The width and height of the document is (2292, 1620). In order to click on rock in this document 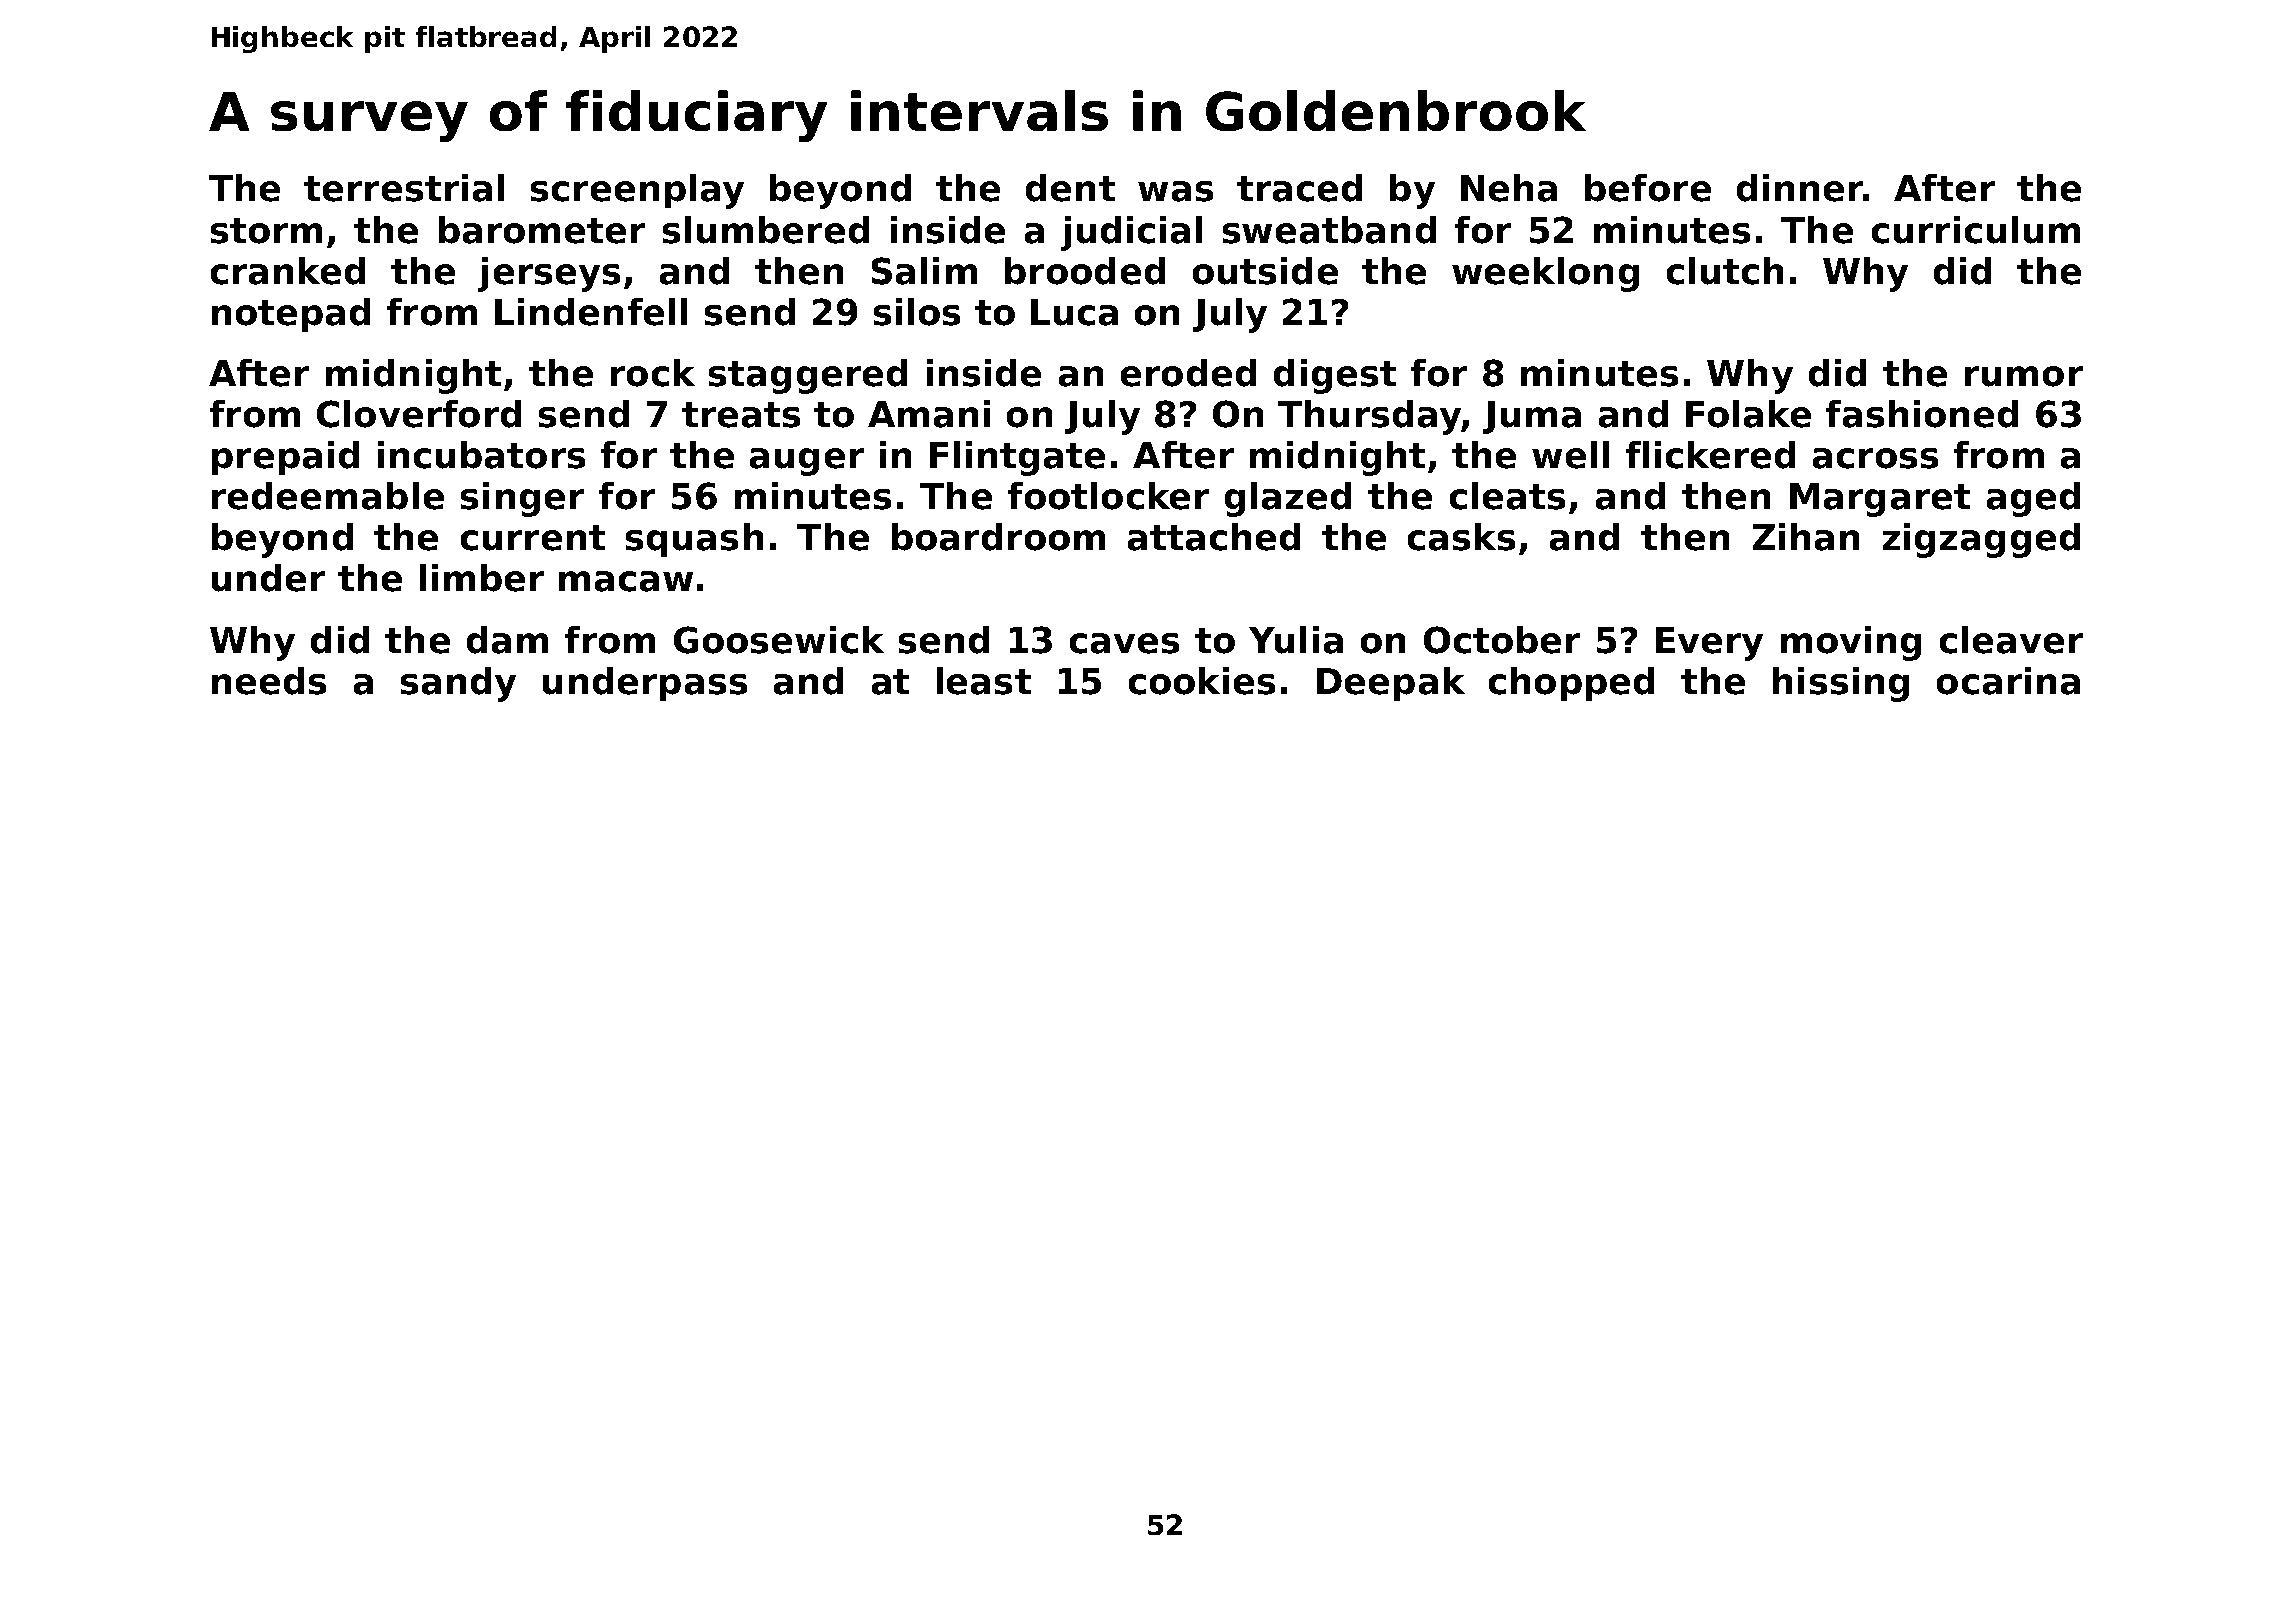, I will do `click(653, 373)`.
